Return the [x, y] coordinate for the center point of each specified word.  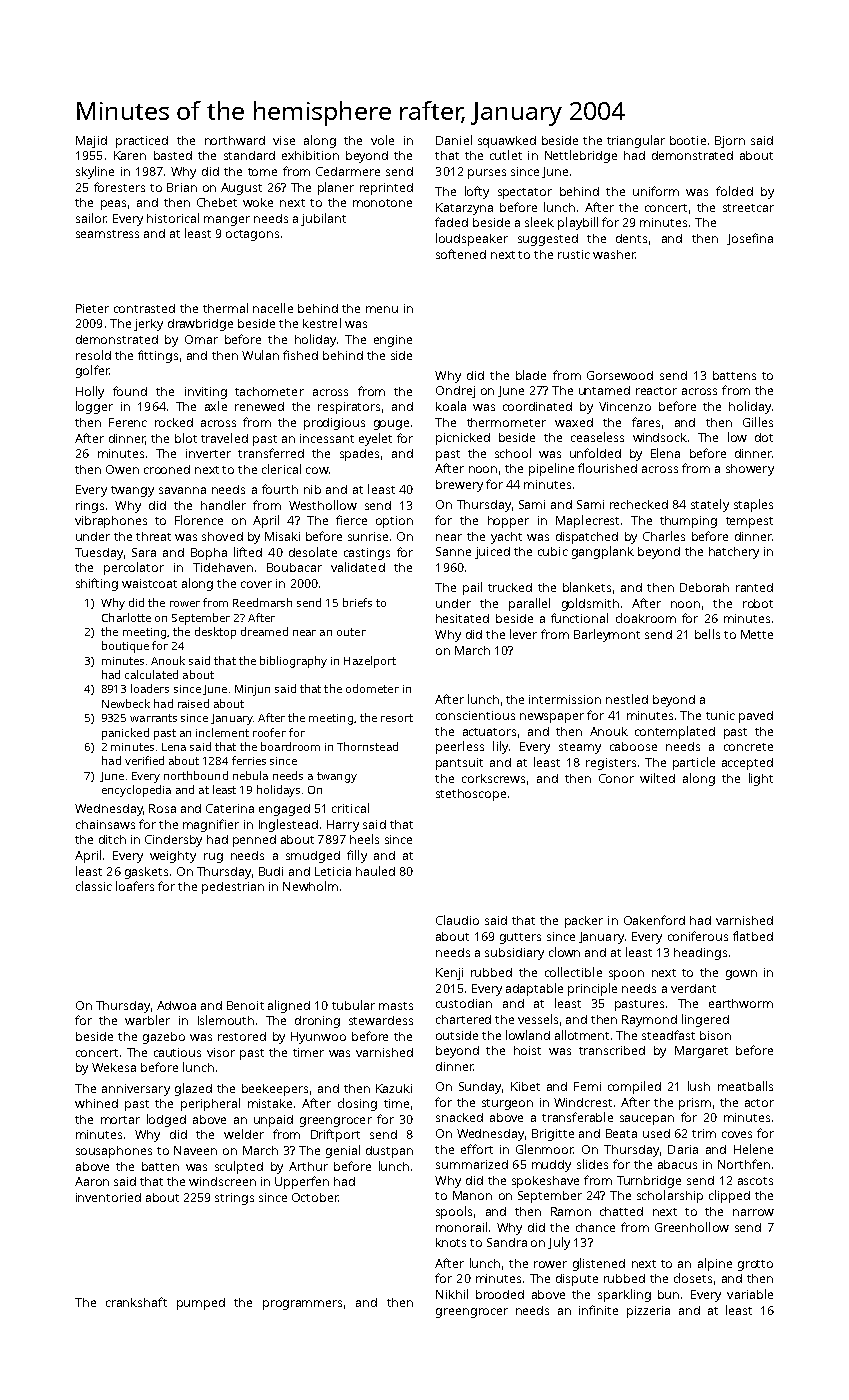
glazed [193, 1089]
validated [358, 567]
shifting [97, 584]
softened [461, 254]
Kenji [449, 974]
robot [758, 603]
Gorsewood [620, 375]
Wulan [260, 355]
